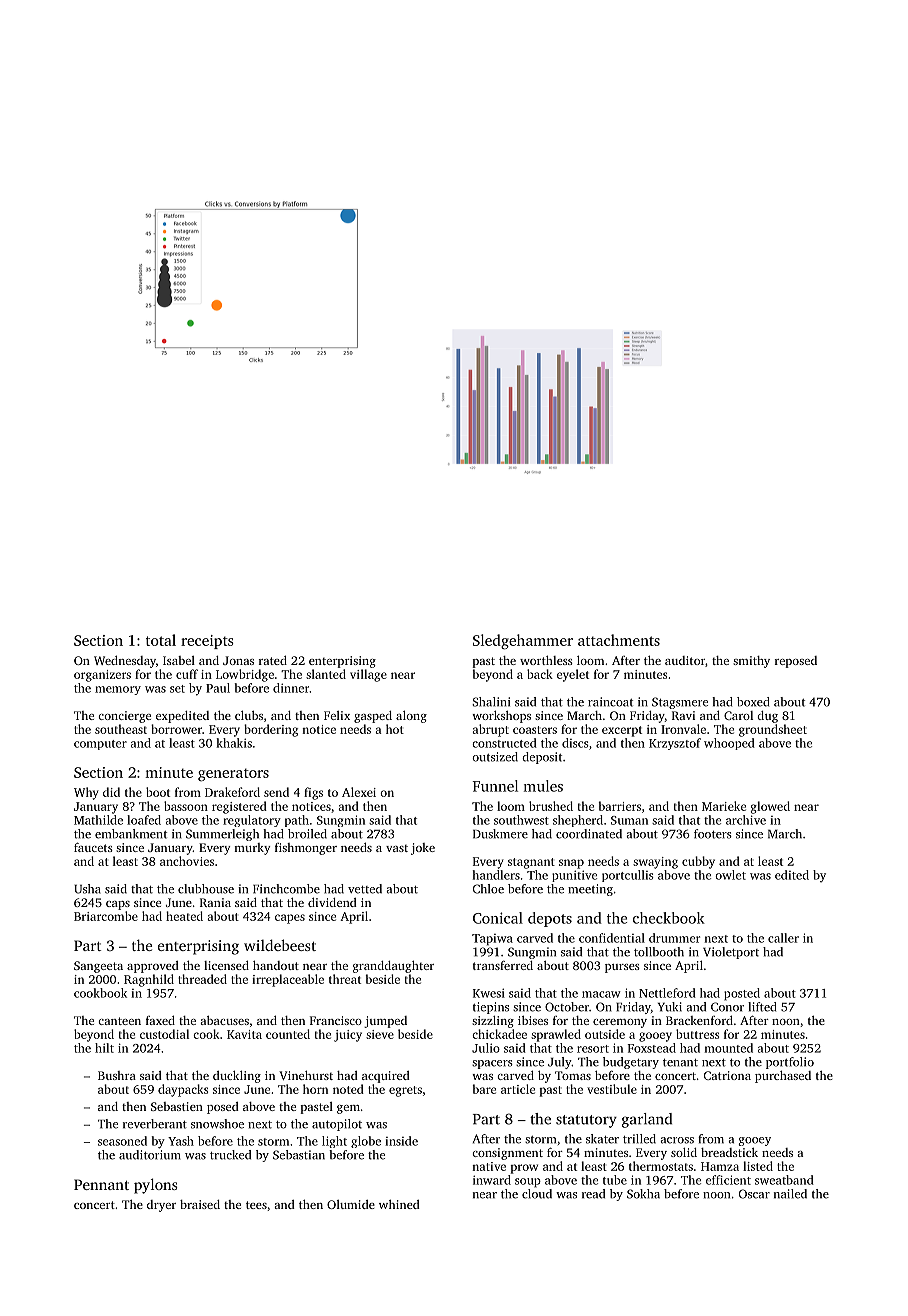 Image resolution: width=908 pixels, height=1316 pixels. Describe the element at coordinates (783, 938) in the screenshot. I see `caller` at that location.
